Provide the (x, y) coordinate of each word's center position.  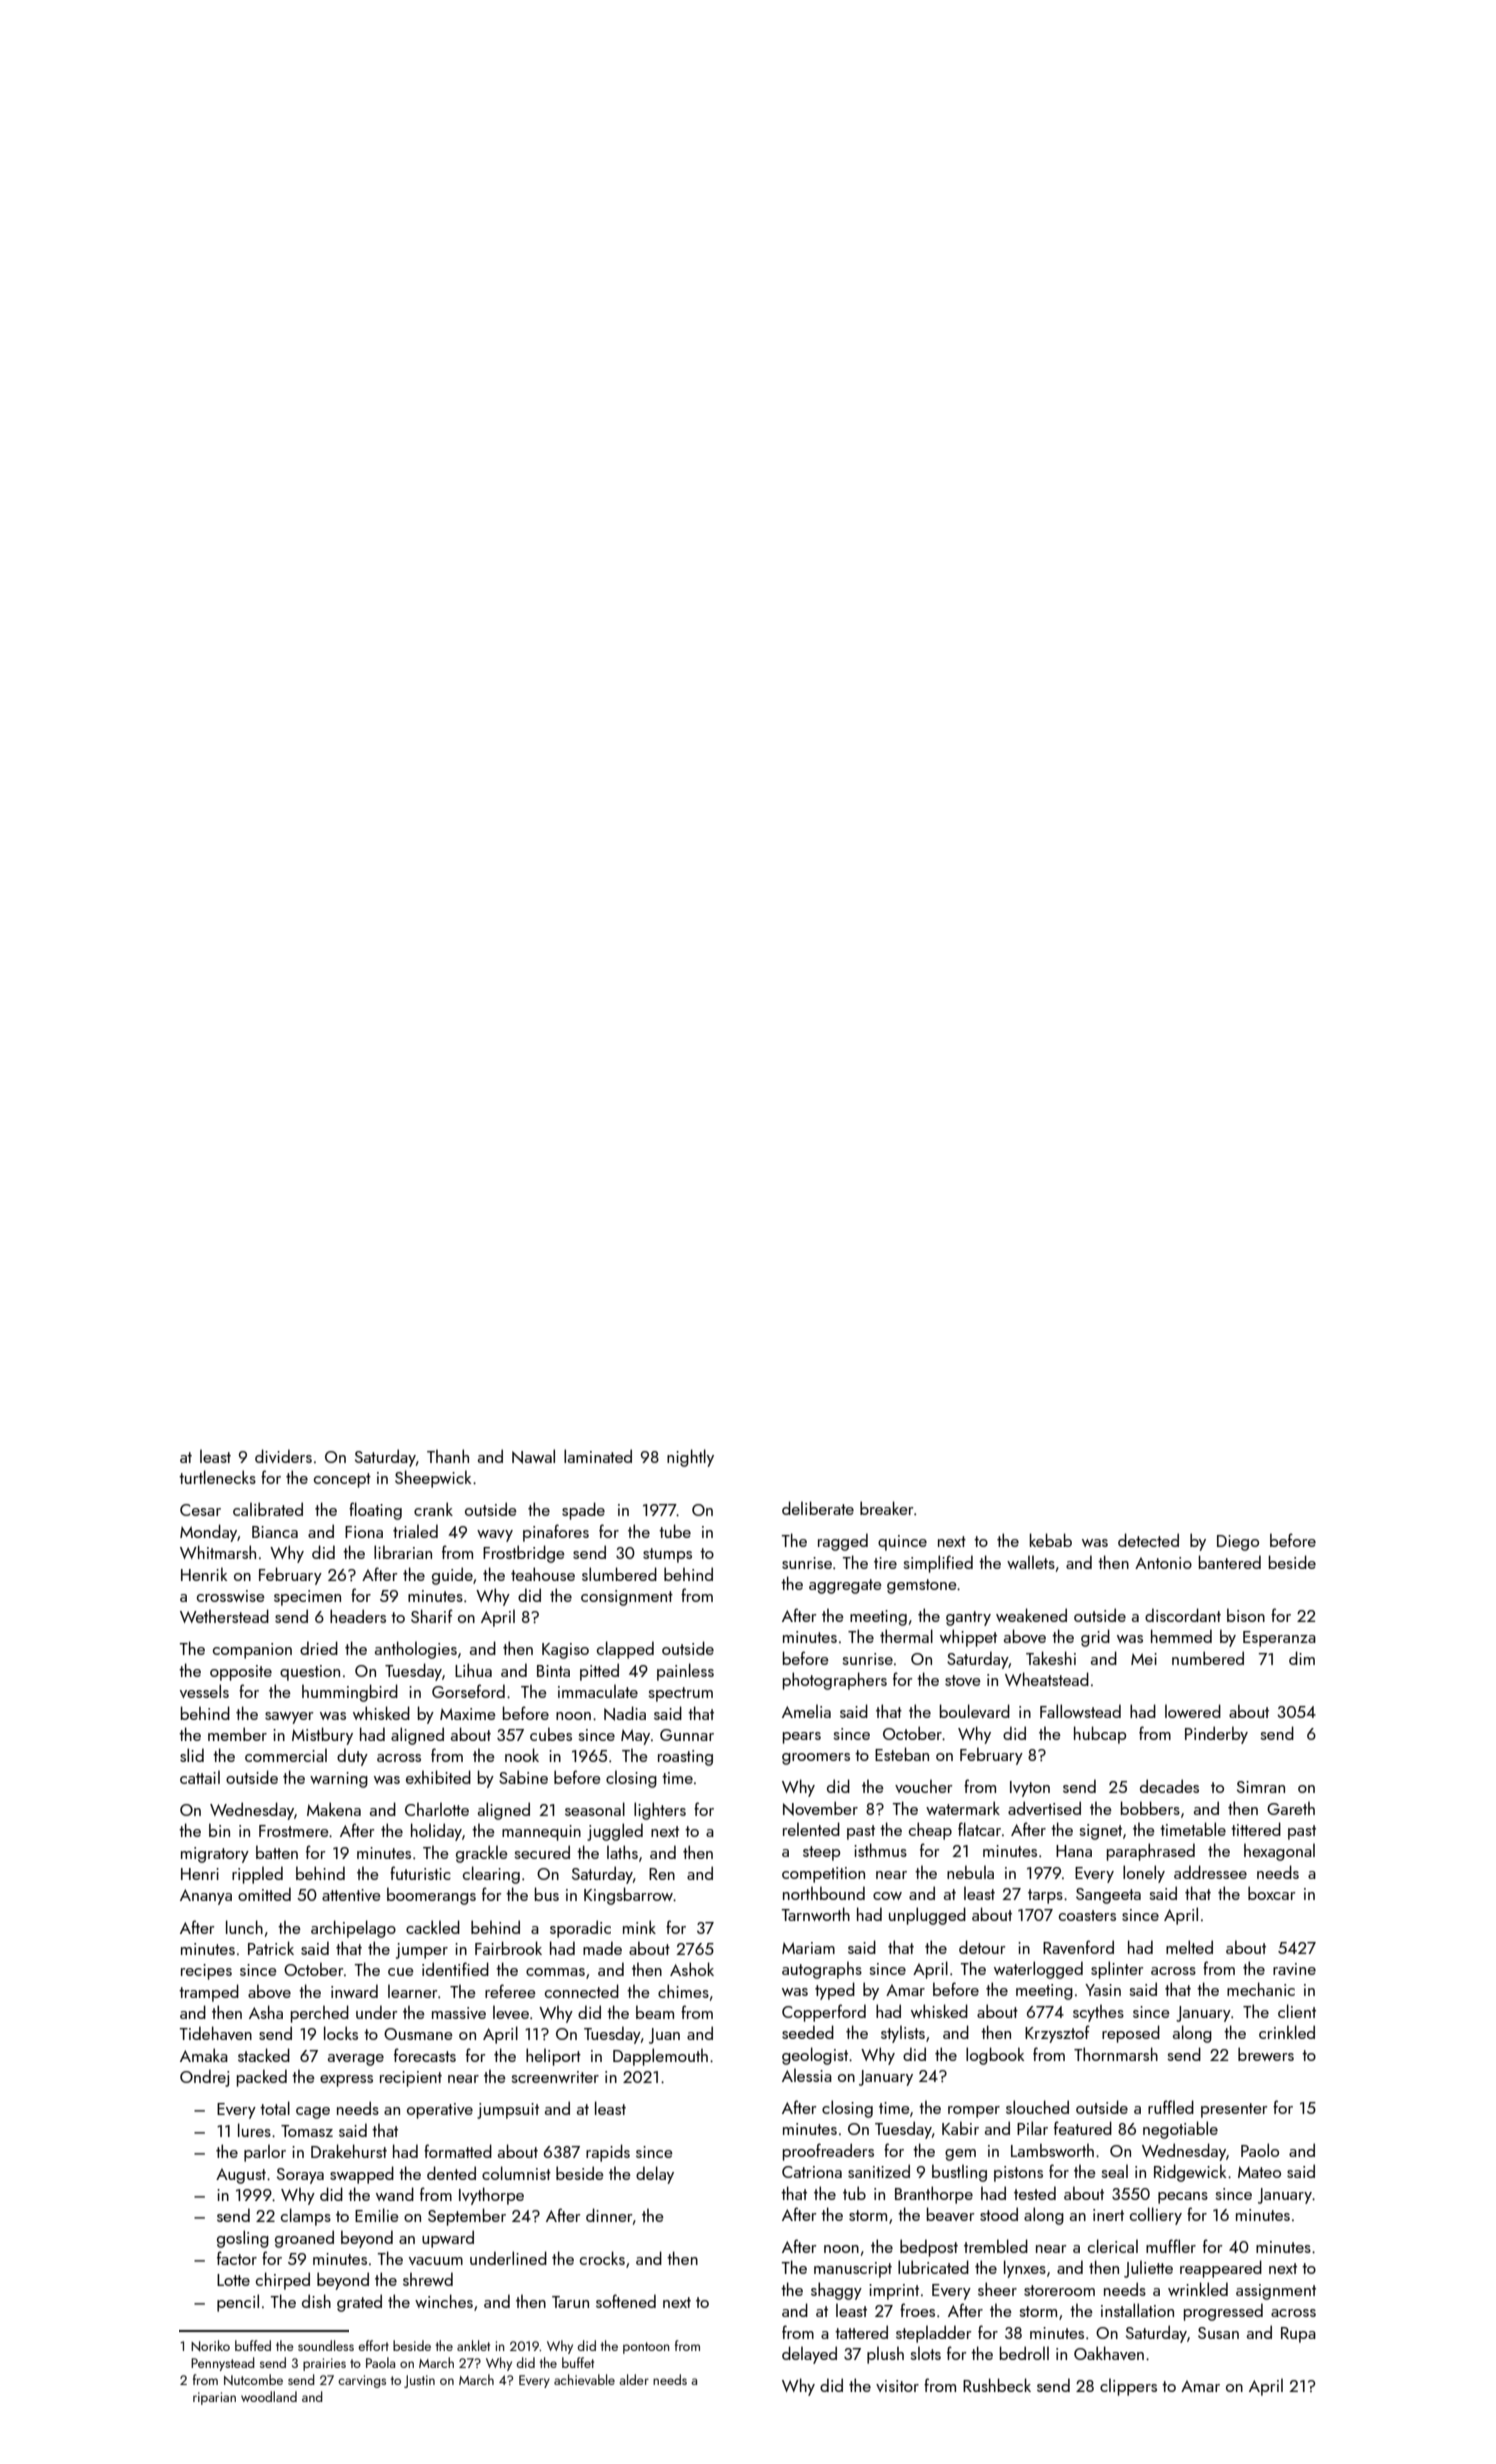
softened (626, 2301)
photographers (835, 1681)
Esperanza (1279, 1639)
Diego (1238, 1543)
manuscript (853, 2270)
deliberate (818, 1508)
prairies (324, 2364)
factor (237, 2258)
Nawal (533, 1456)
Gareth (1291, 1808)
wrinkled (1198, 2289)
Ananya (206, 1897)
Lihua (473, 1670)
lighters (660, 1811)
